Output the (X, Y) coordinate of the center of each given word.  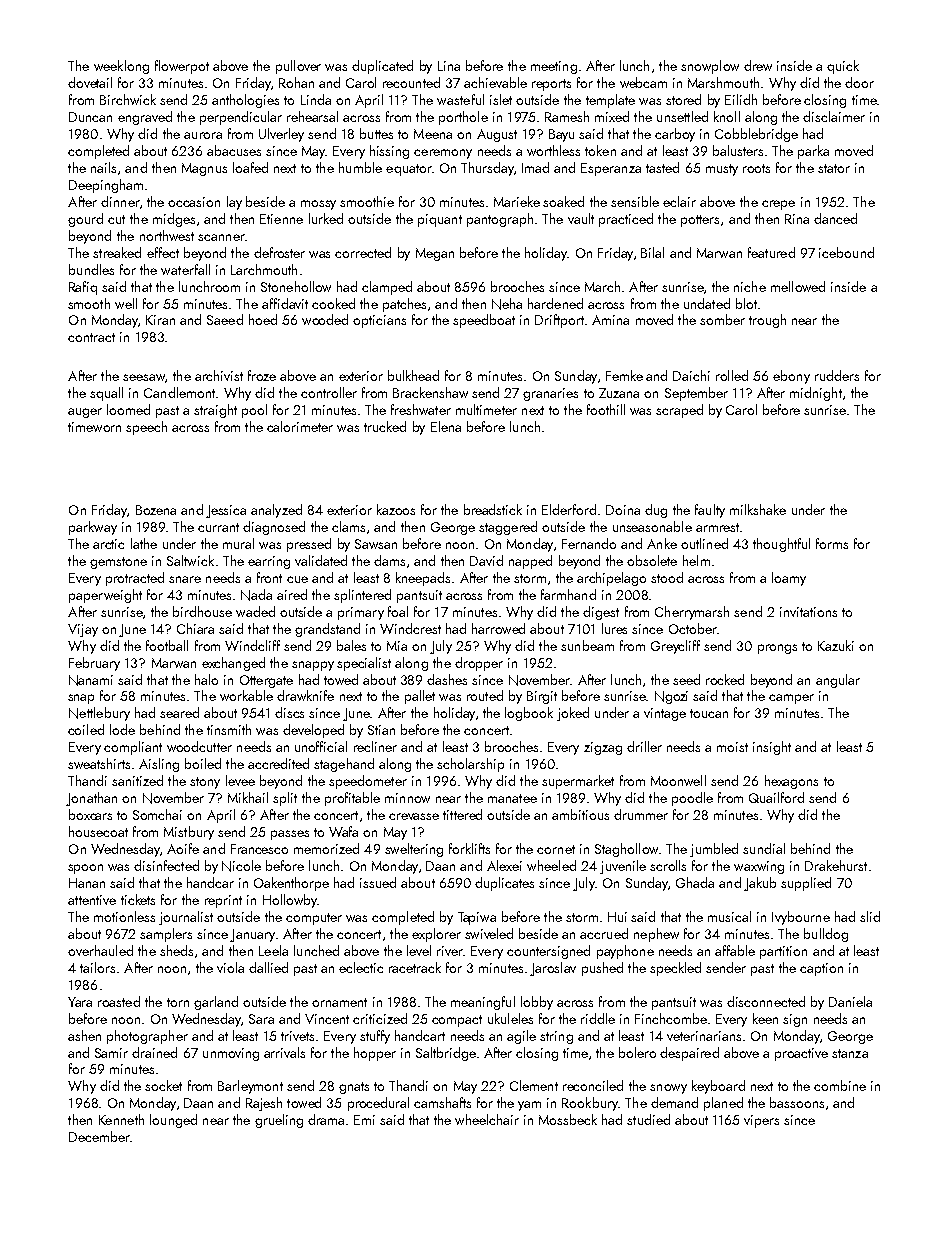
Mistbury (189, 833)
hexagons (791, 782)
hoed (263, 319)
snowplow (710, 67)
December (99, 1136)
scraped (679, 411)
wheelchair (487, 1119)
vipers (761, 1121)
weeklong (121, 67)
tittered (462, 814)
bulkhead (413, 375)
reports (551, 85)
